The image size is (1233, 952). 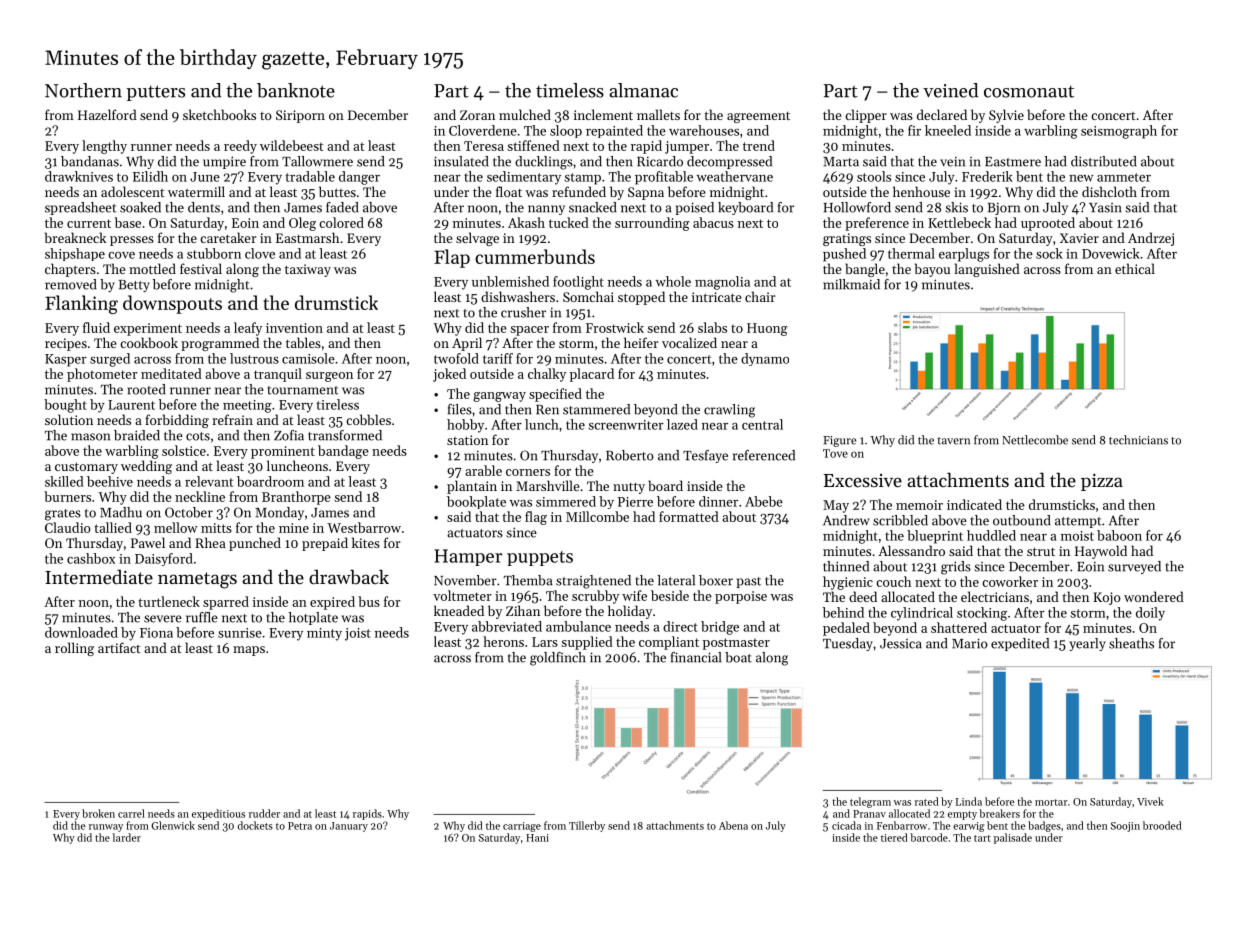 What do you see at coordinates (518, 296) in the page?
I see `dishwashers` at bounding box center [518, 296].
